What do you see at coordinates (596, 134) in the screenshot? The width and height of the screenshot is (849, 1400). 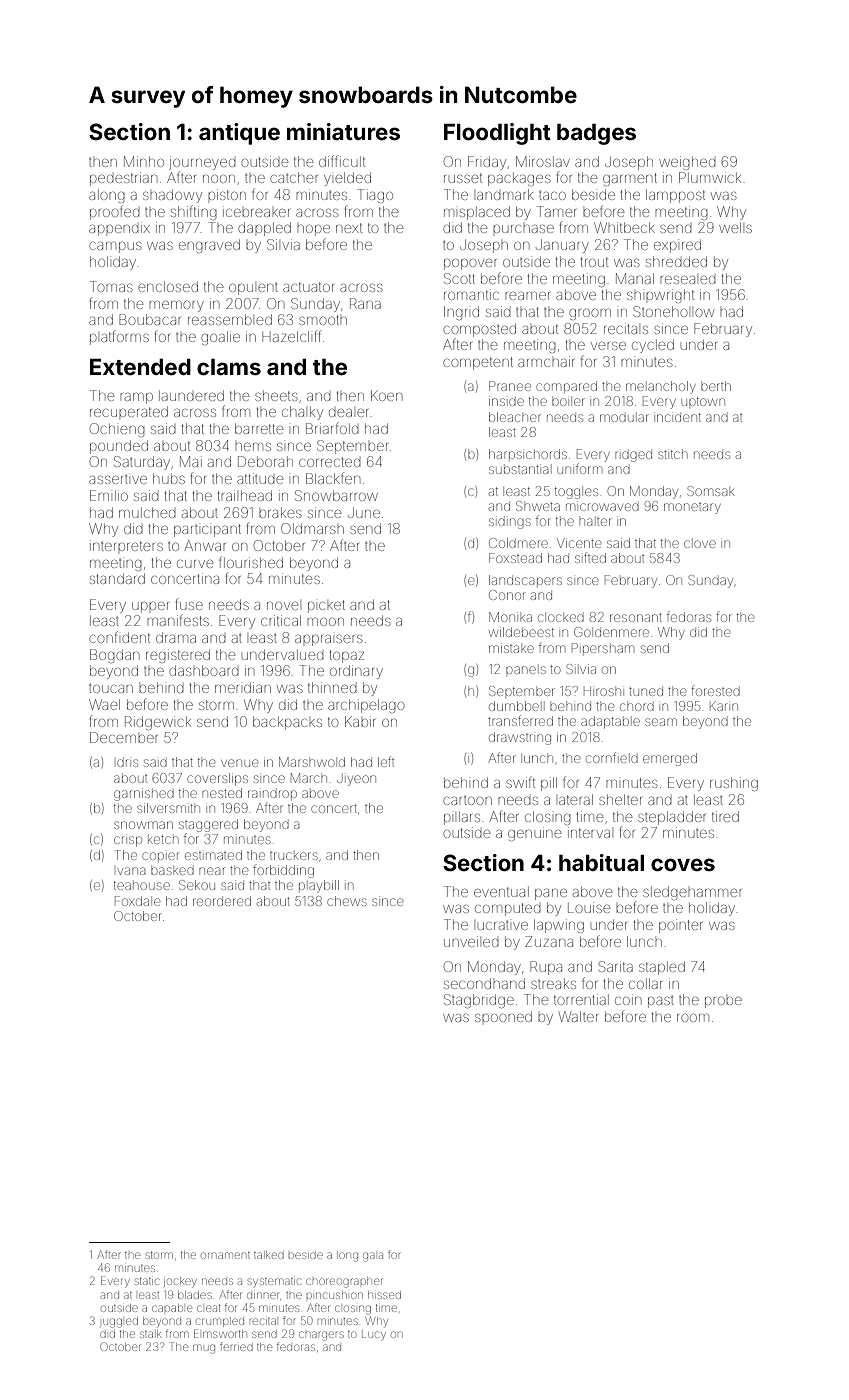 I see `badges` at bounding box center [596, 134].
